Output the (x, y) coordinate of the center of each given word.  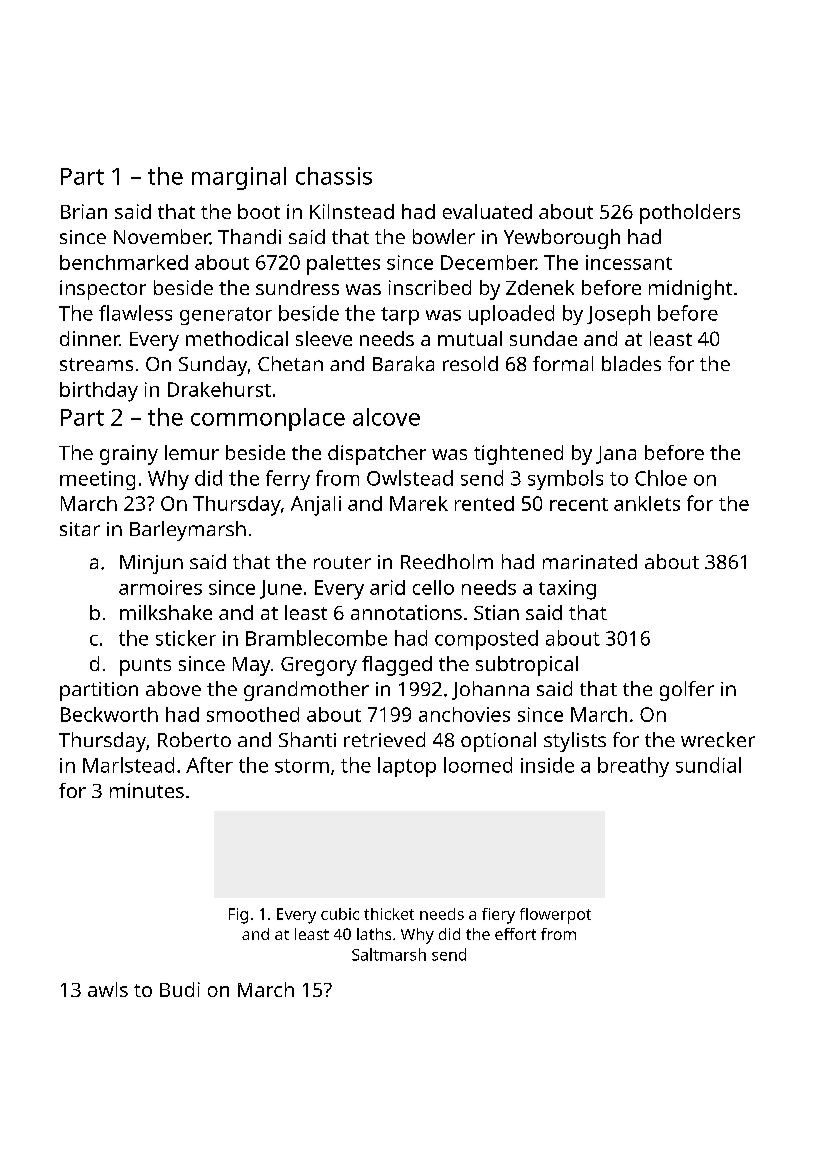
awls (108, 989)
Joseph (618, 315)
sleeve (324, 338)
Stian (496, 612)
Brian (84, 211)
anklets (647, 503)
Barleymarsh (188, 531)
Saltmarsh (389, 954)
